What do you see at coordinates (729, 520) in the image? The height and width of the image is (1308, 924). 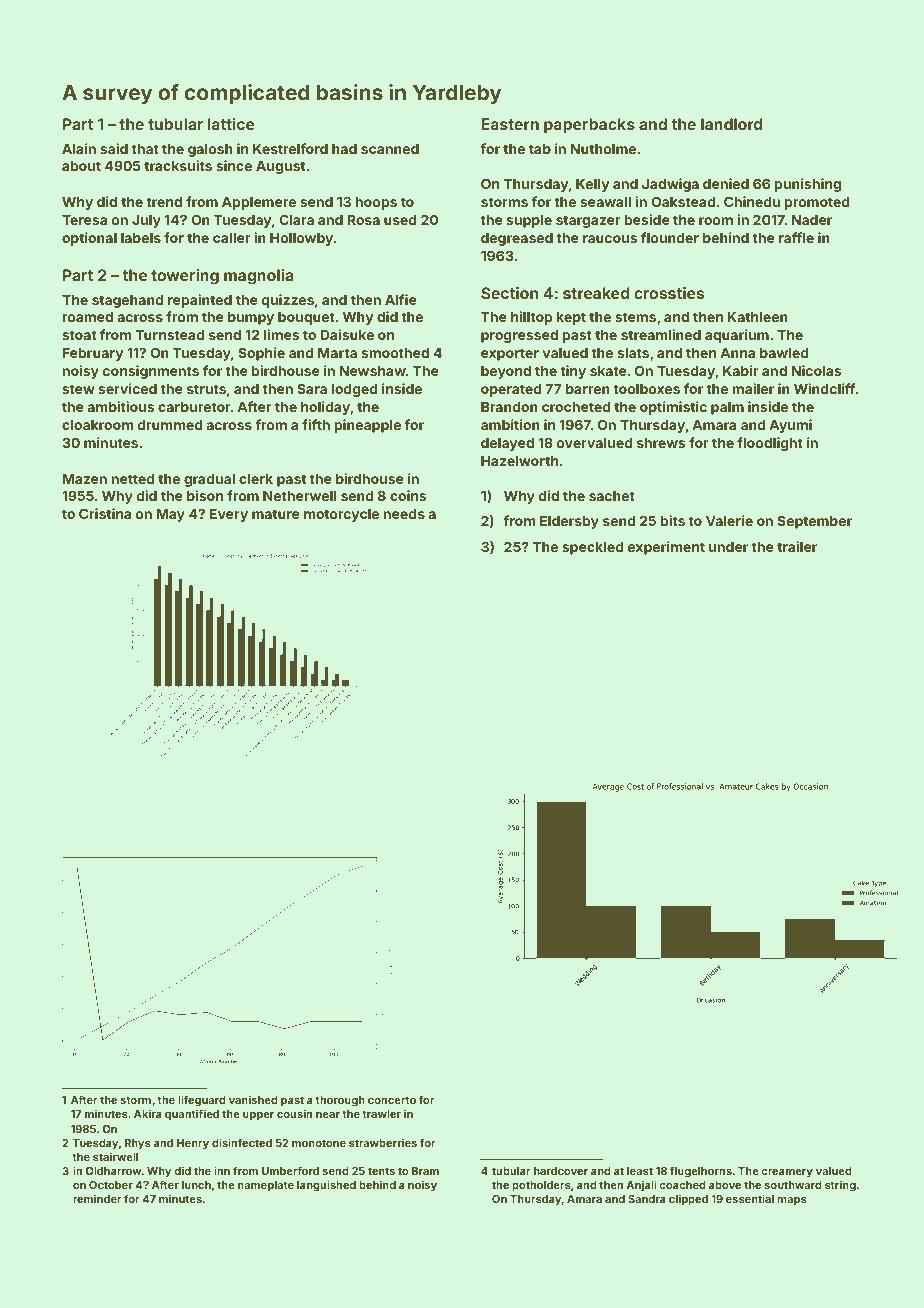 I see `Valerie` at bounding box center [729, 520].
